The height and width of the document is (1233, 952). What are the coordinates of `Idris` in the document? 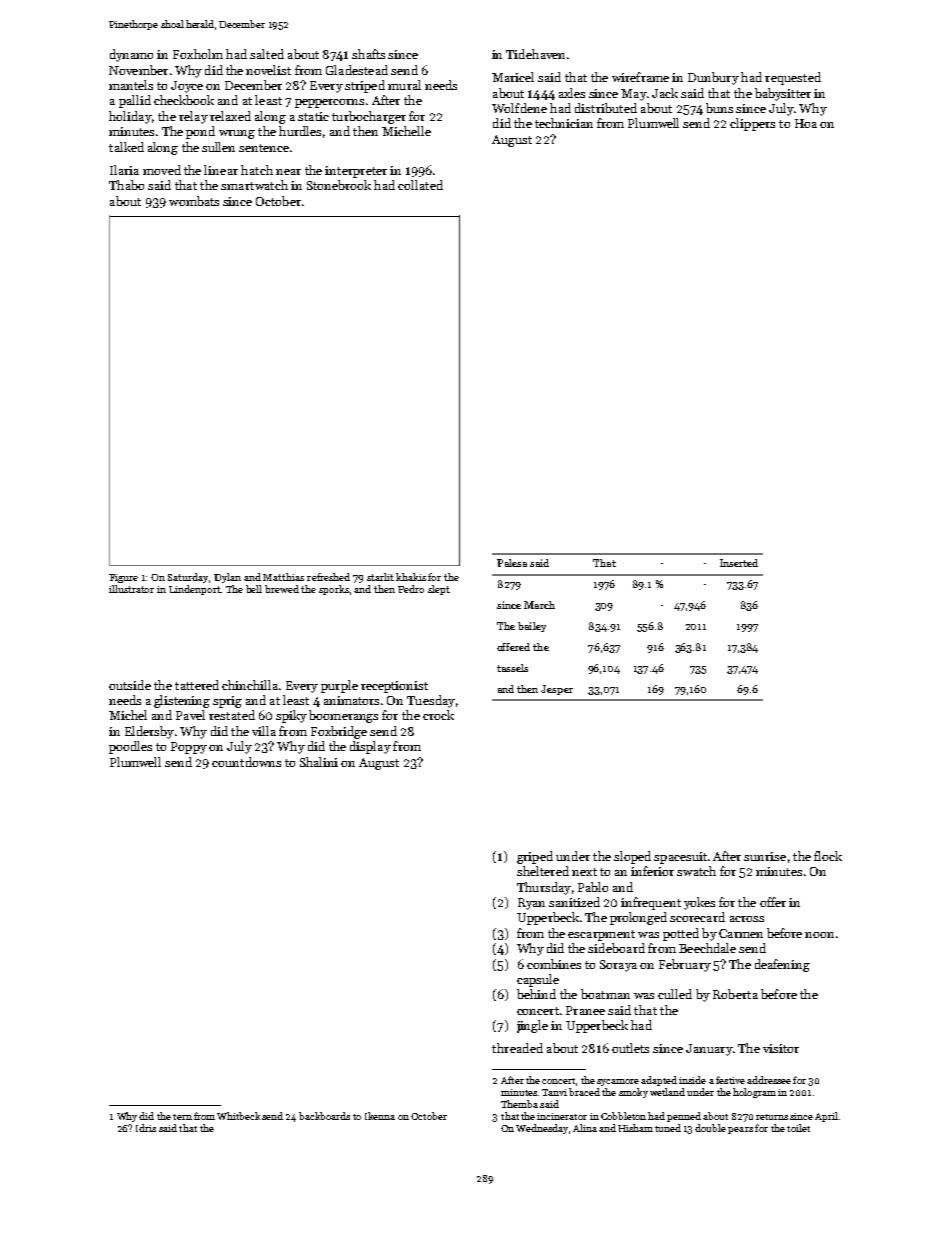 It's located at (146, 1128).
